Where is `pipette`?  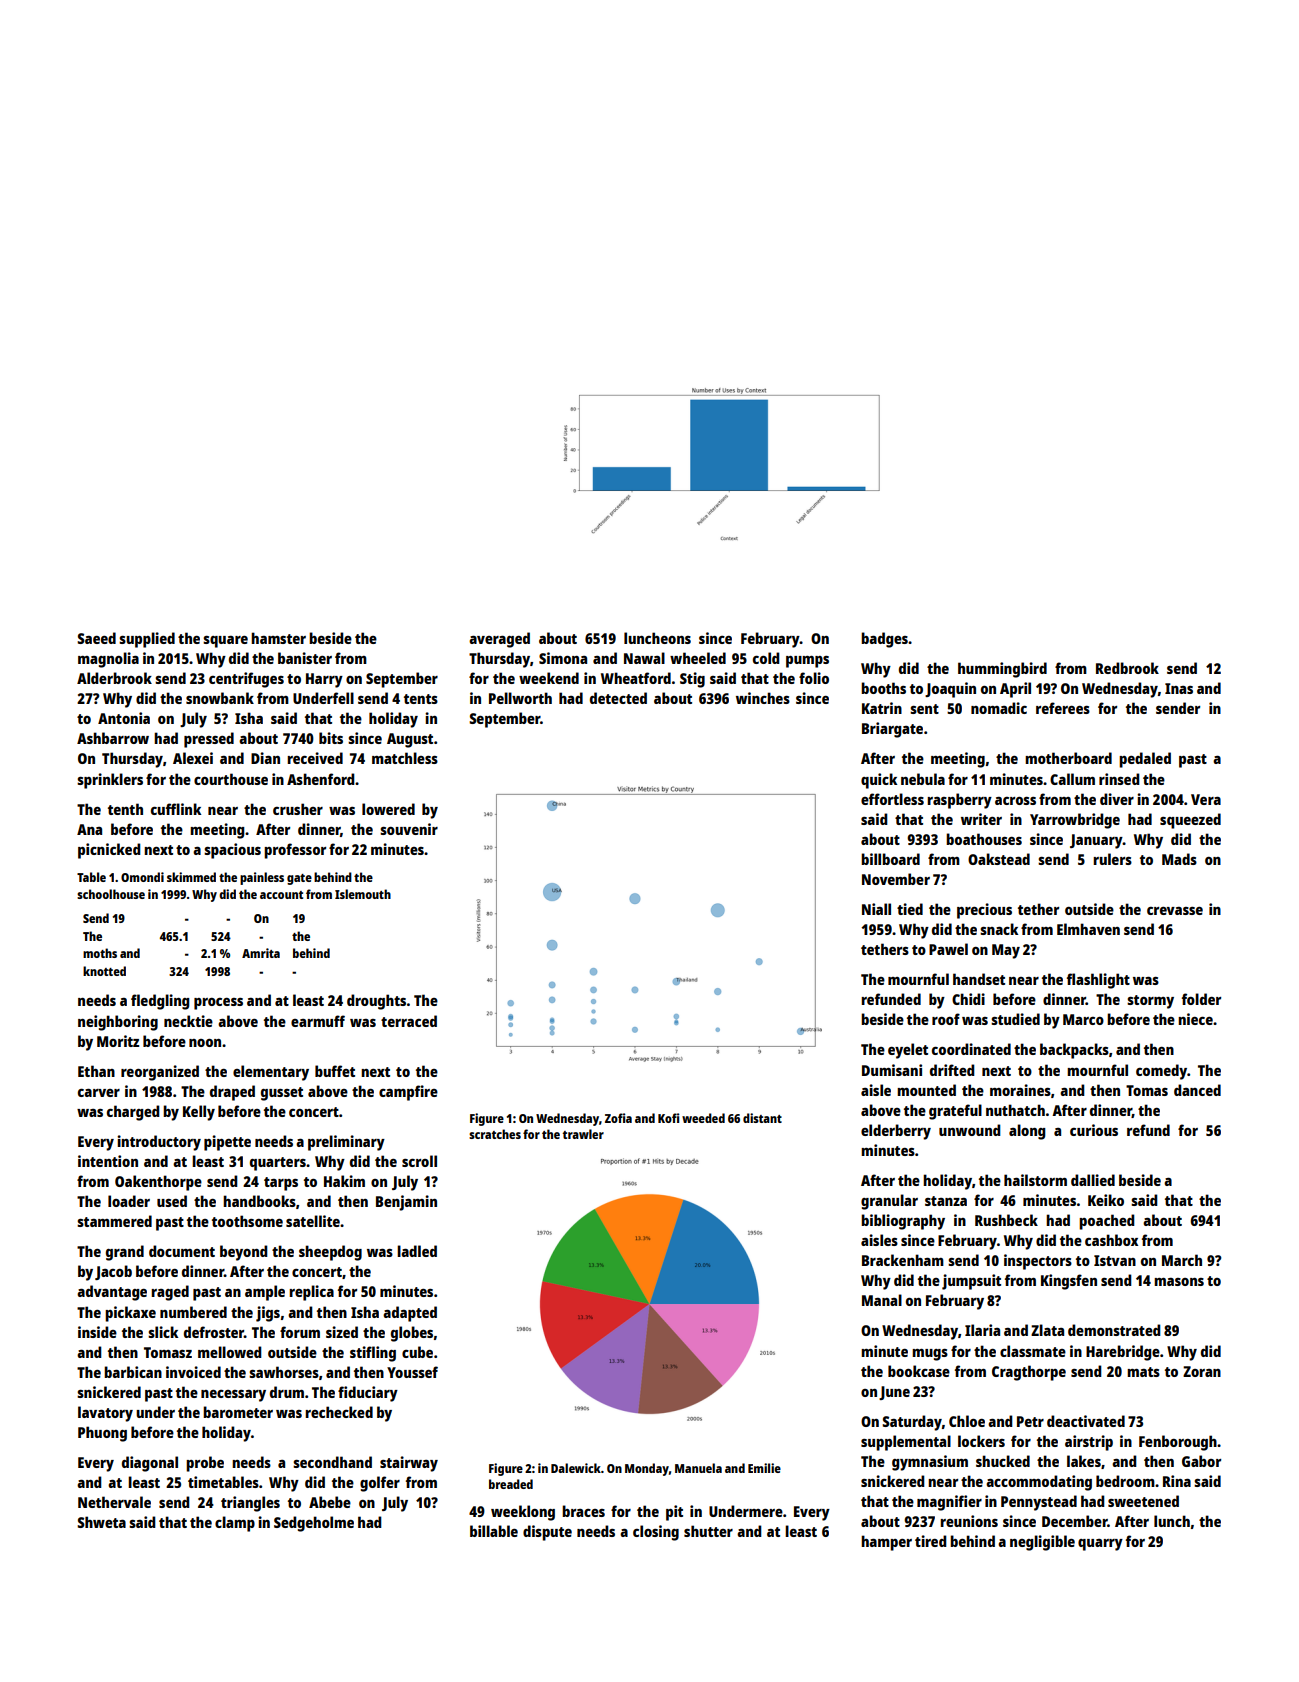 pipette is located at coordinates (227, 1143).
